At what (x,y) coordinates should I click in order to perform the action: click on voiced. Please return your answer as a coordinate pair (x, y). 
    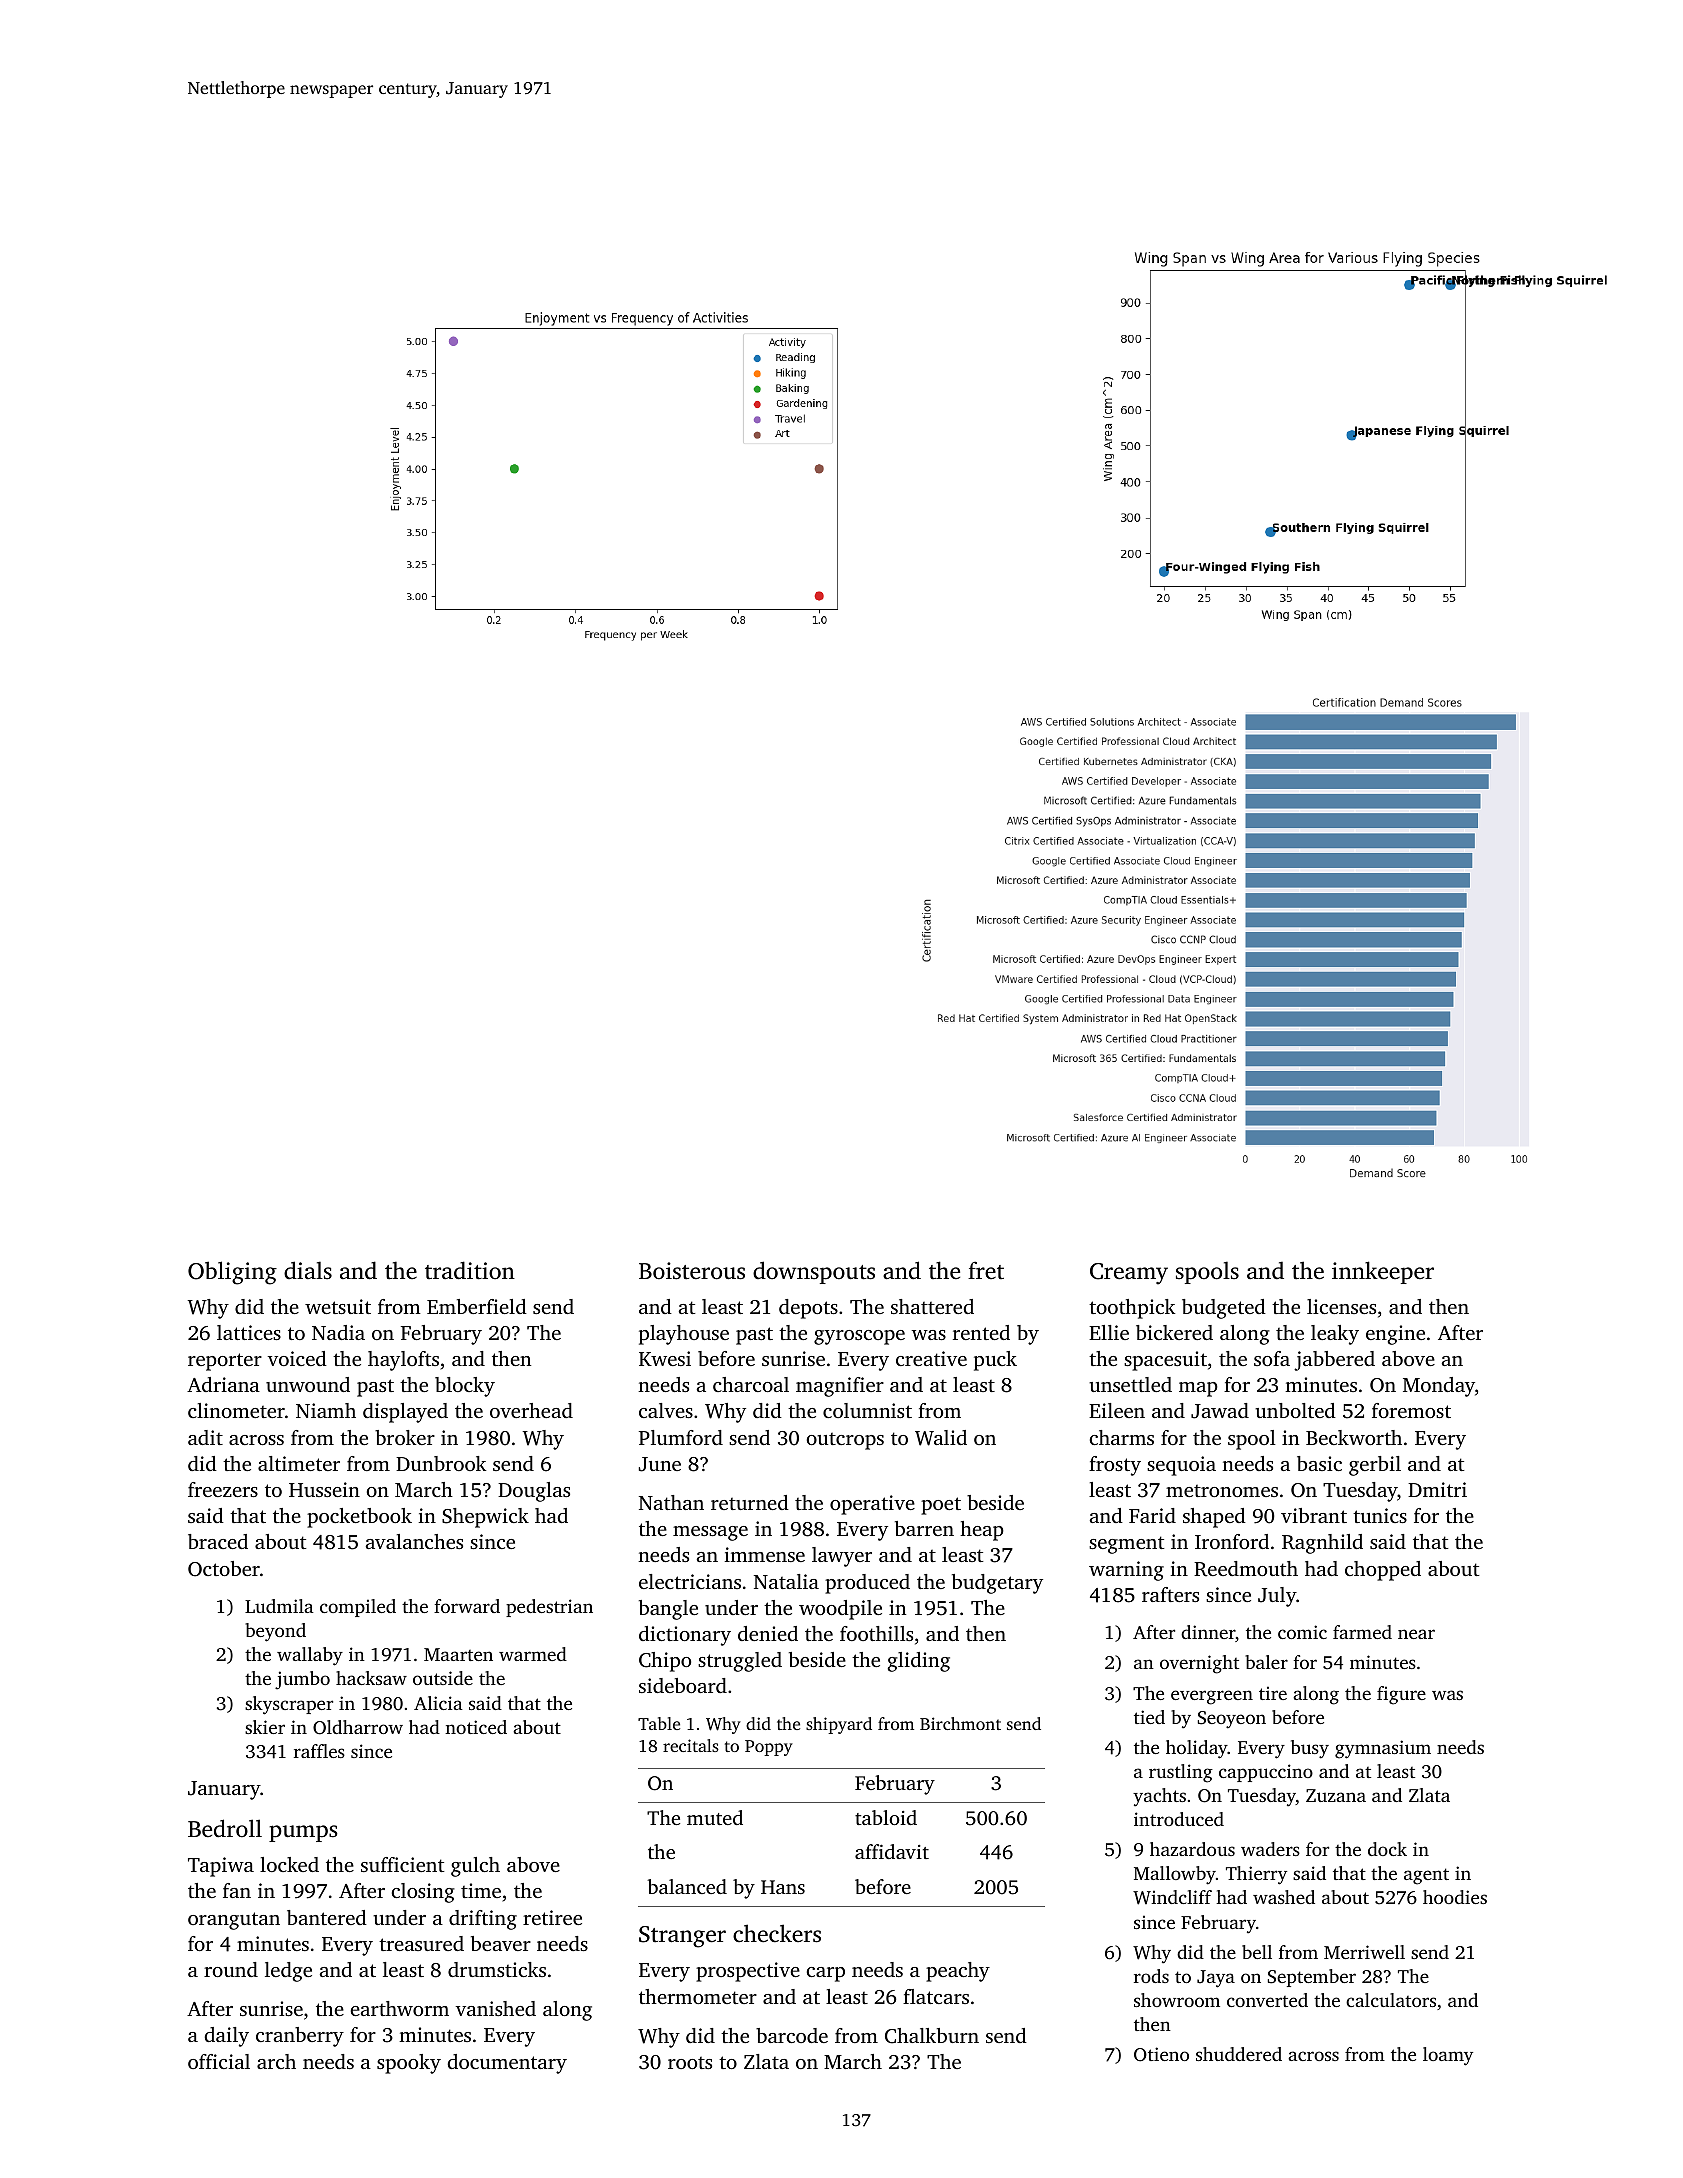
    Looking at the image, I should click on (297, 1358).
